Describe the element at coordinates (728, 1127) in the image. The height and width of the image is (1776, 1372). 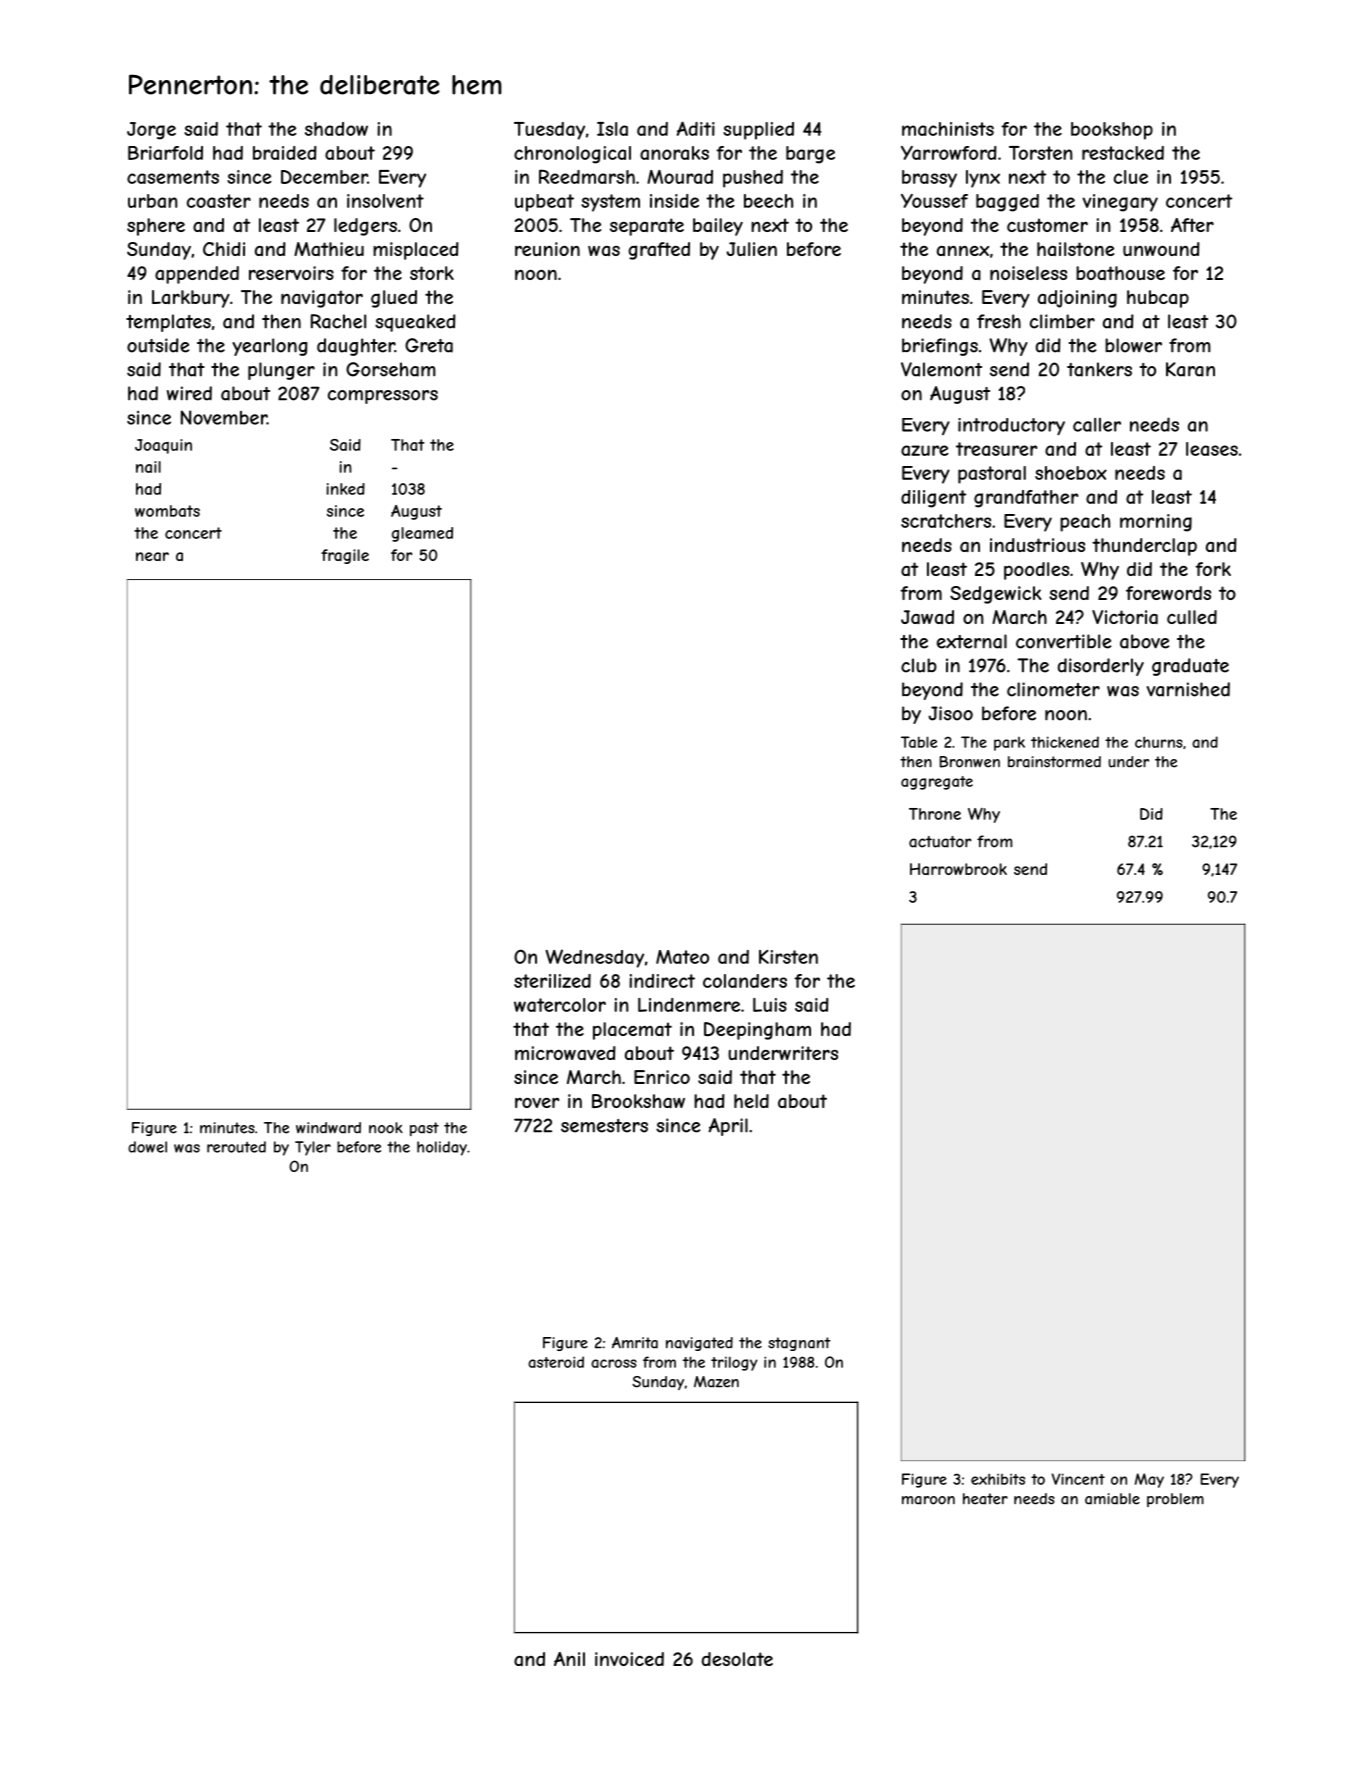
I see `April` at that location.
